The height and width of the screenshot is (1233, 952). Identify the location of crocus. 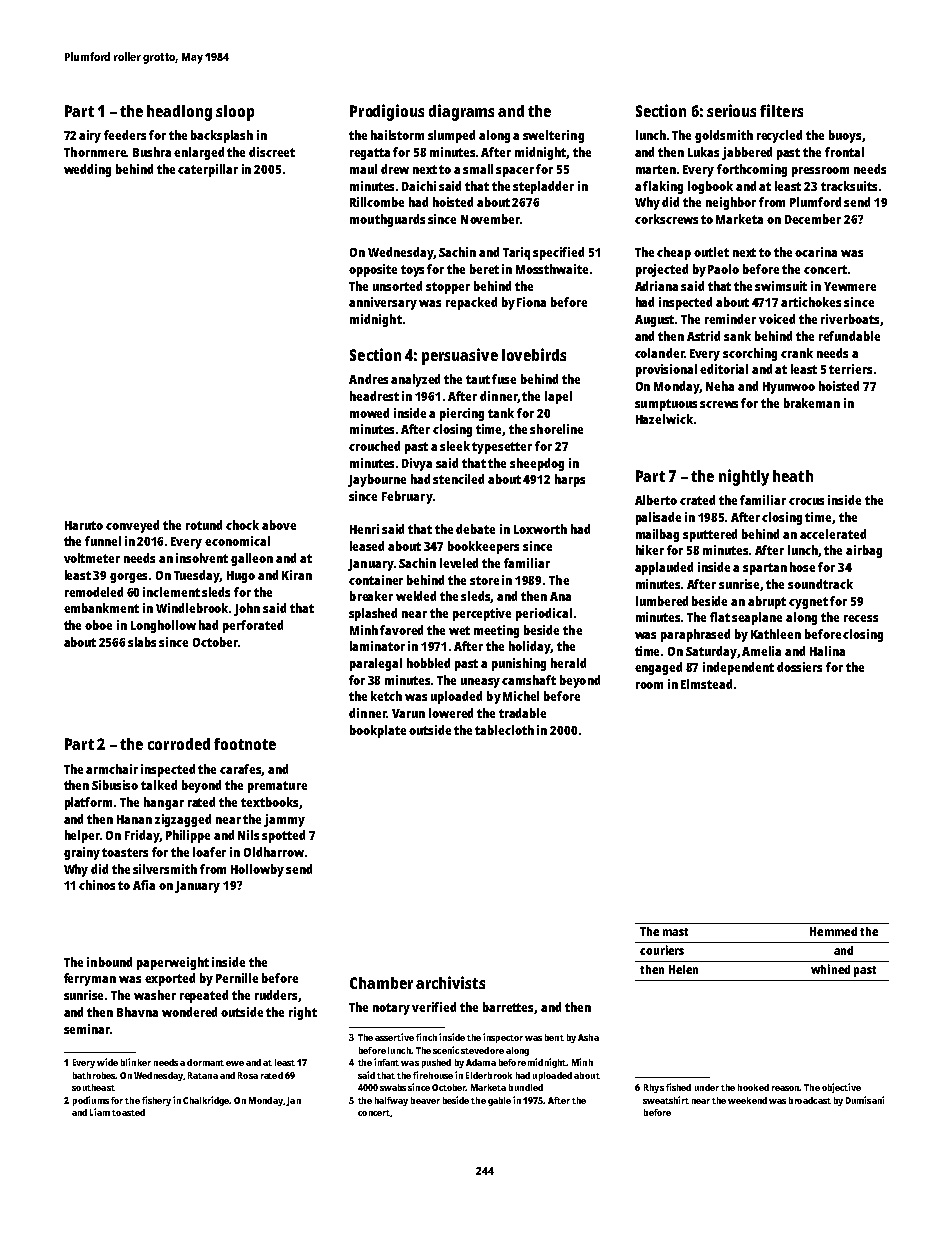
(806, 501).
